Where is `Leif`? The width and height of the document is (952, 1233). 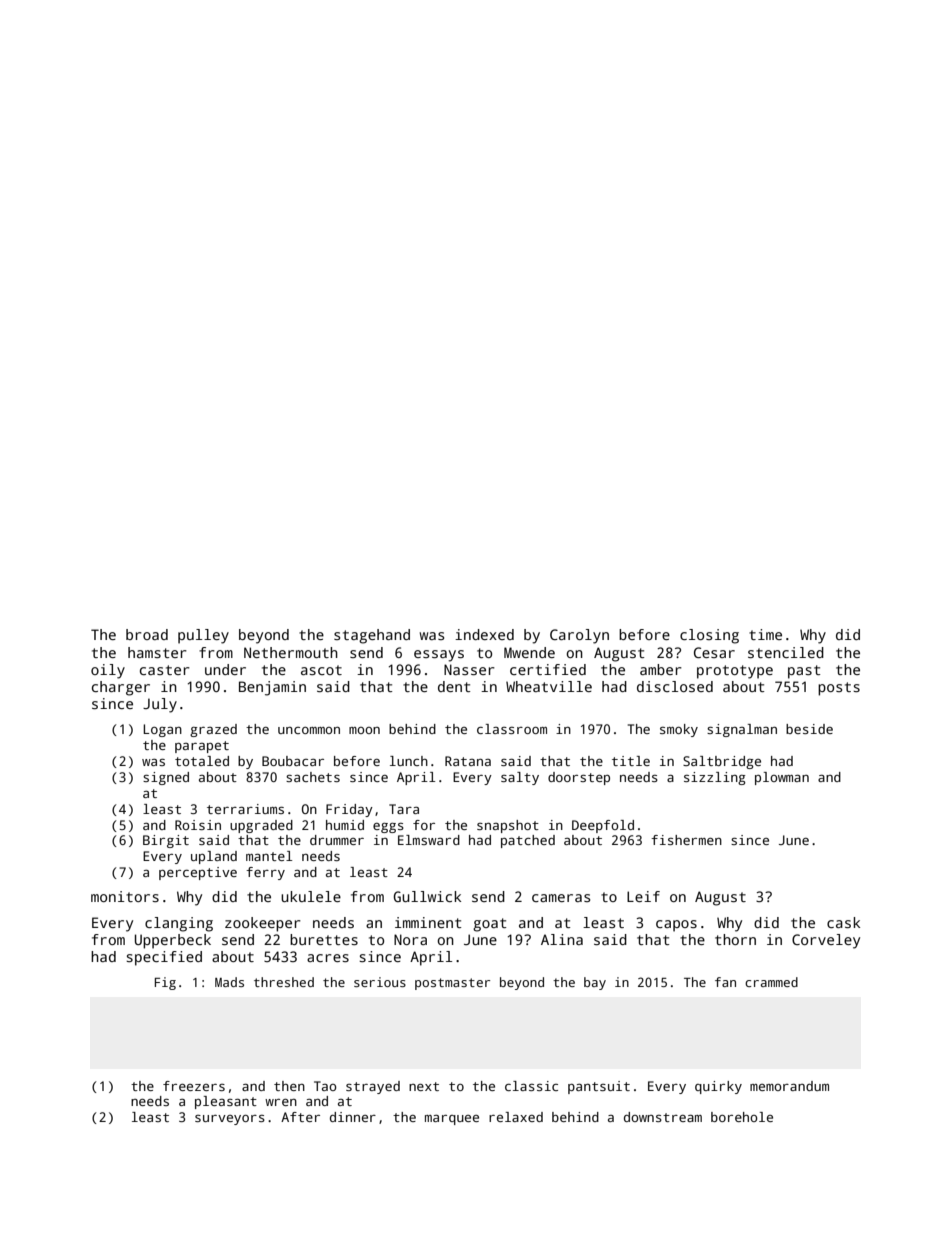 Leif is located at coordinates (643, 896).
